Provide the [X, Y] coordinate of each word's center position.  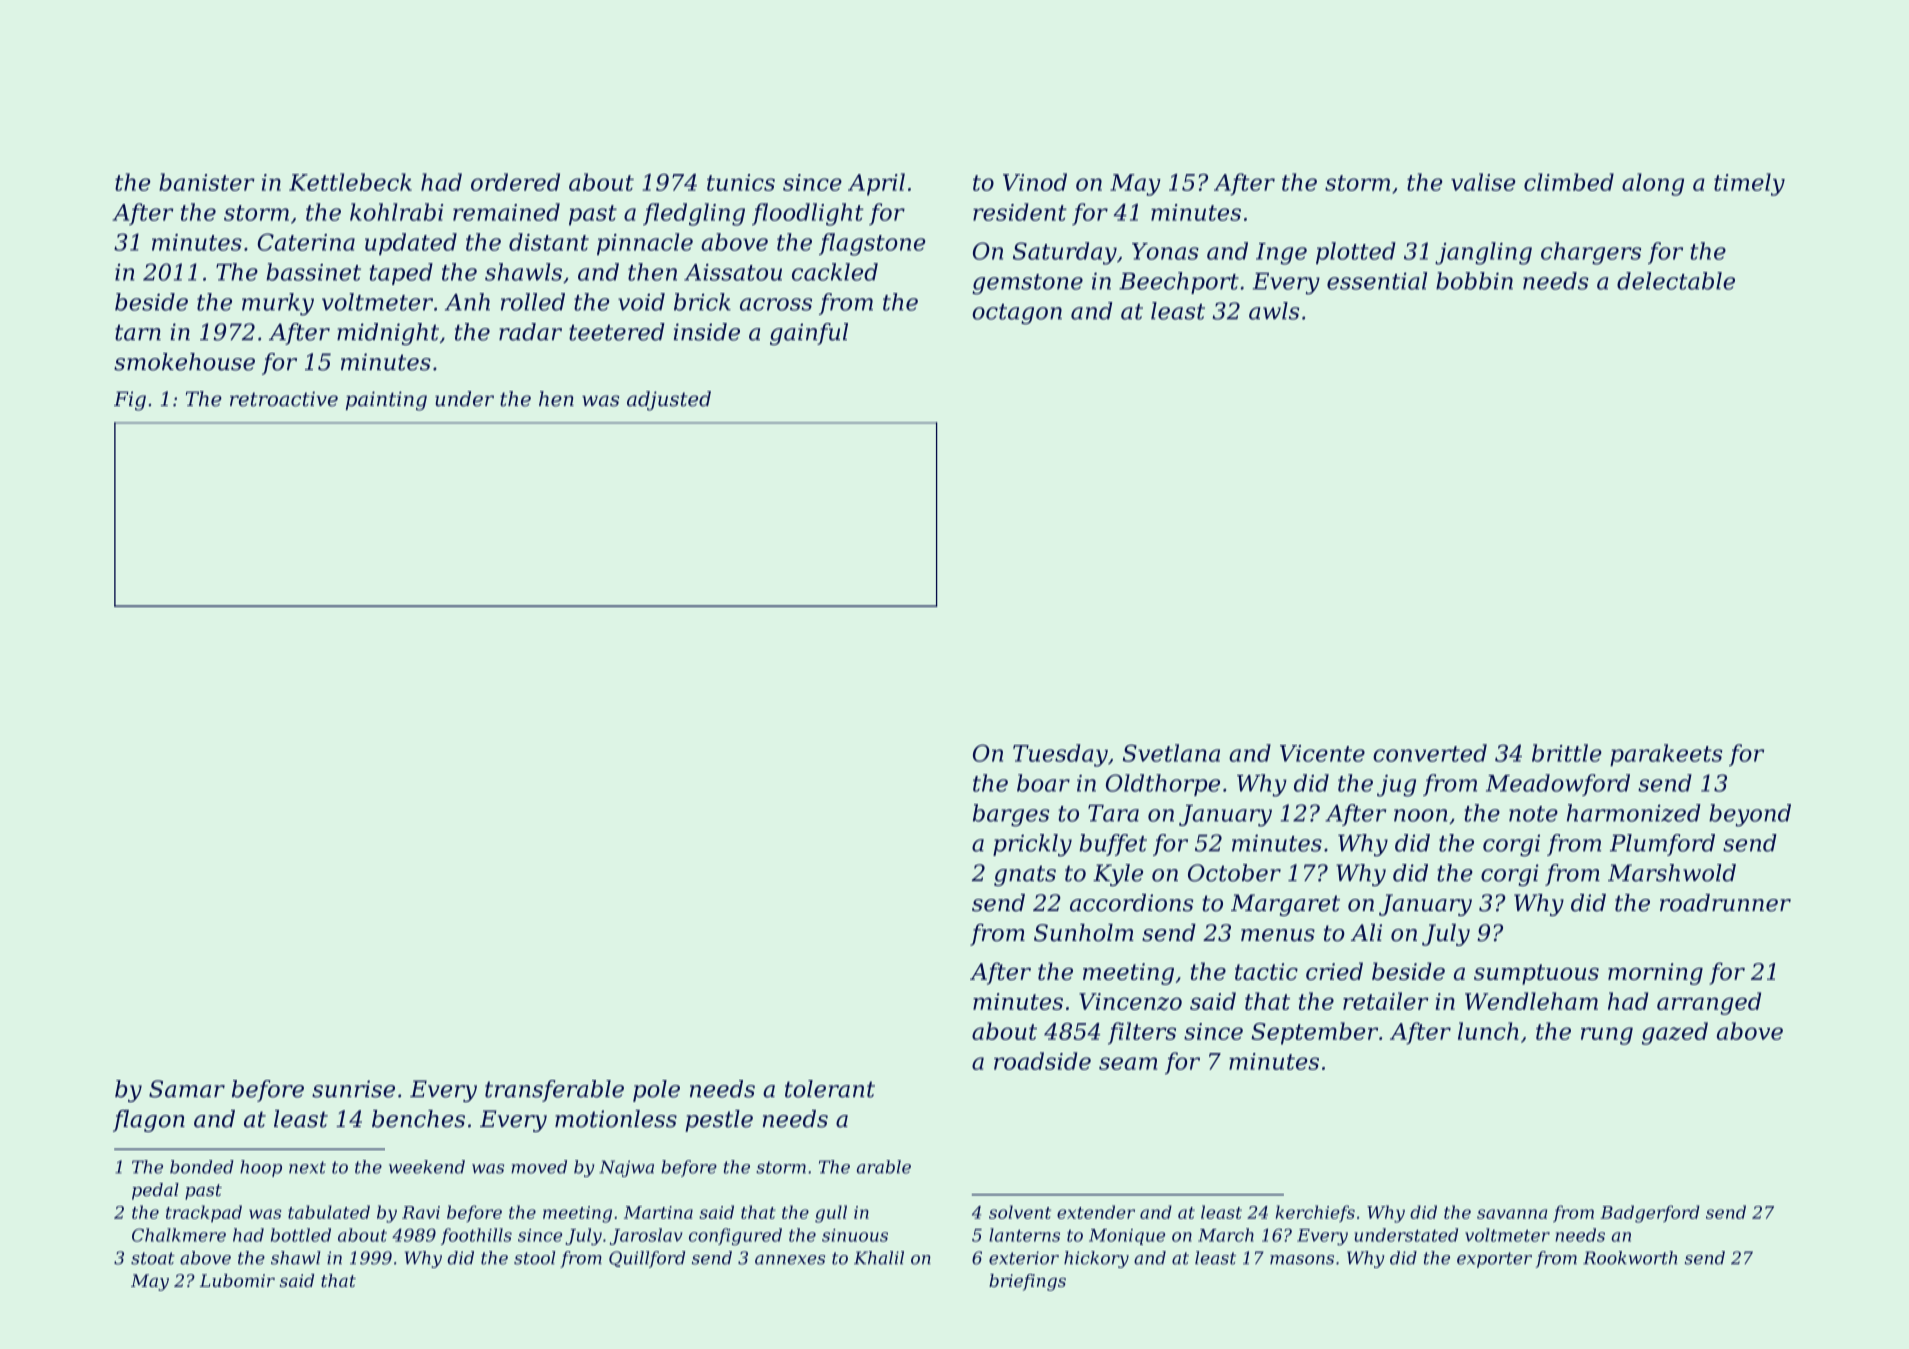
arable [884, 1167]
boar [1043, 783]
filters [1142, 1033]
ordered [515, 182]
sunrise [353, 1089]
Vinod [1035, 182]
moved [539, 1167]
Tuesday [1060, 755]
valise [1483, 182]
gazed [1675, 1033]
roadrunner [1725, 903]
